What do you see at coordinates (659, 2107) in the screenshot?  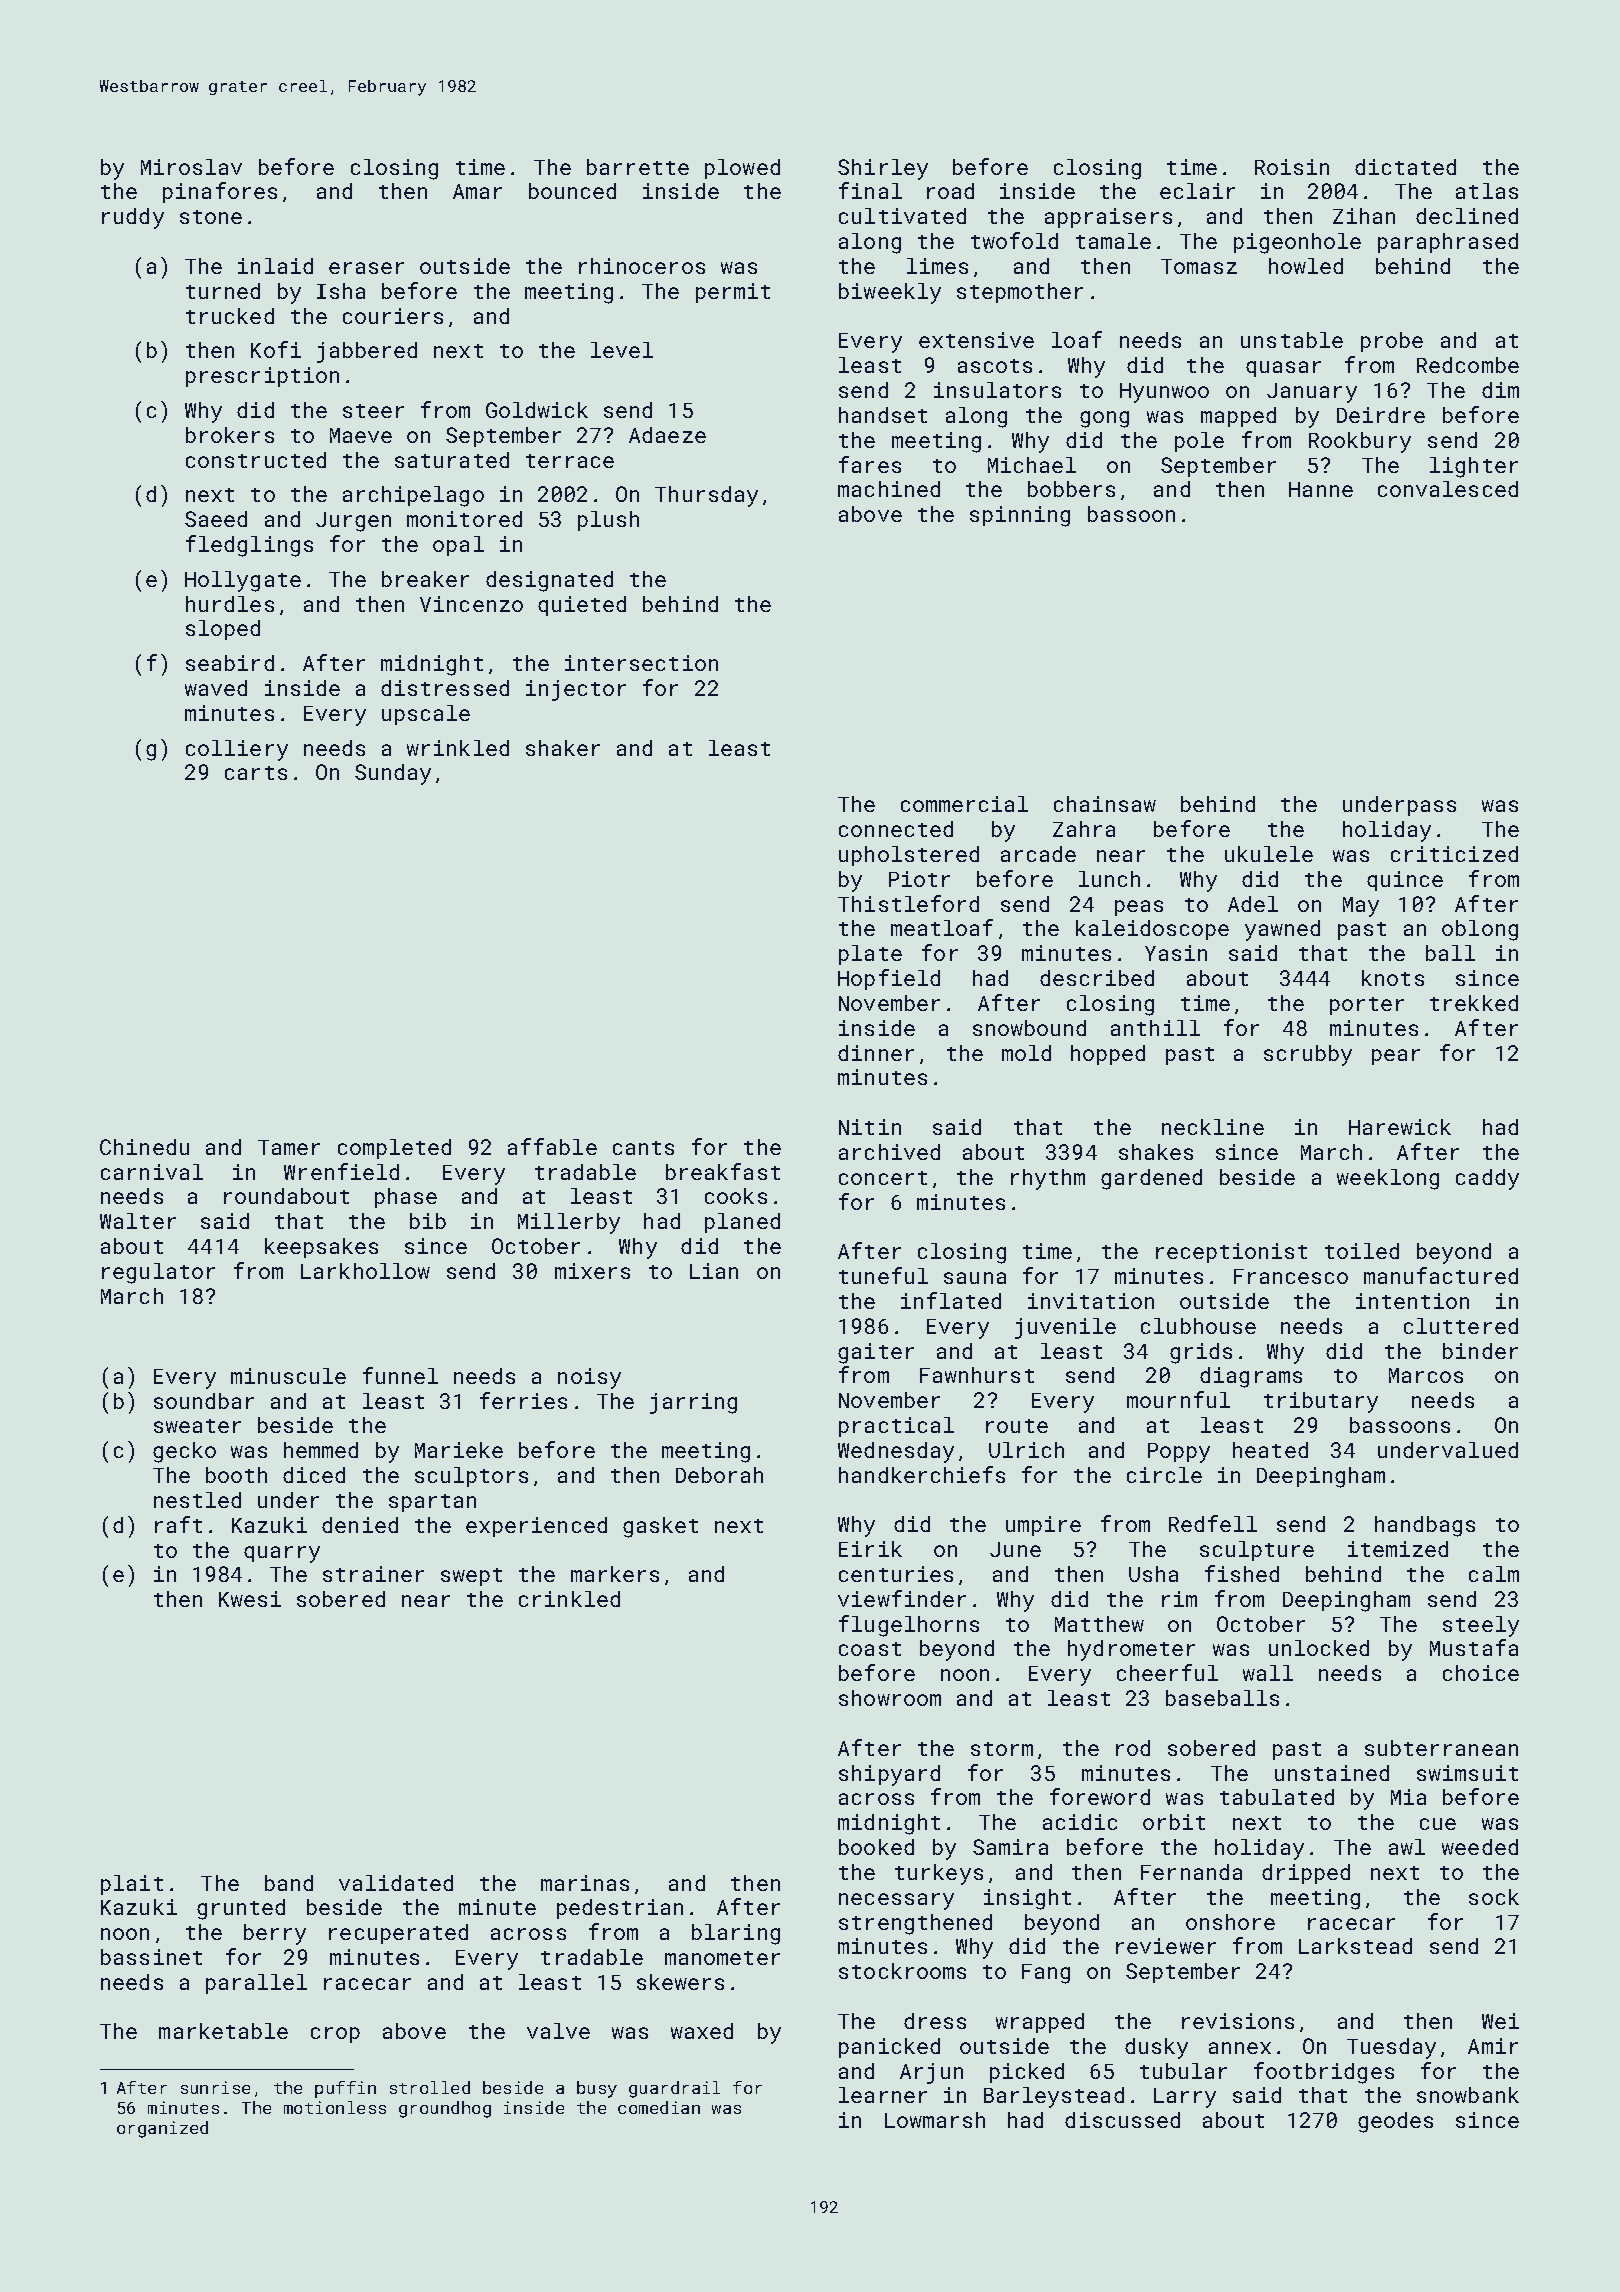 I see `comedian` at bounding box center [659, 2107].
